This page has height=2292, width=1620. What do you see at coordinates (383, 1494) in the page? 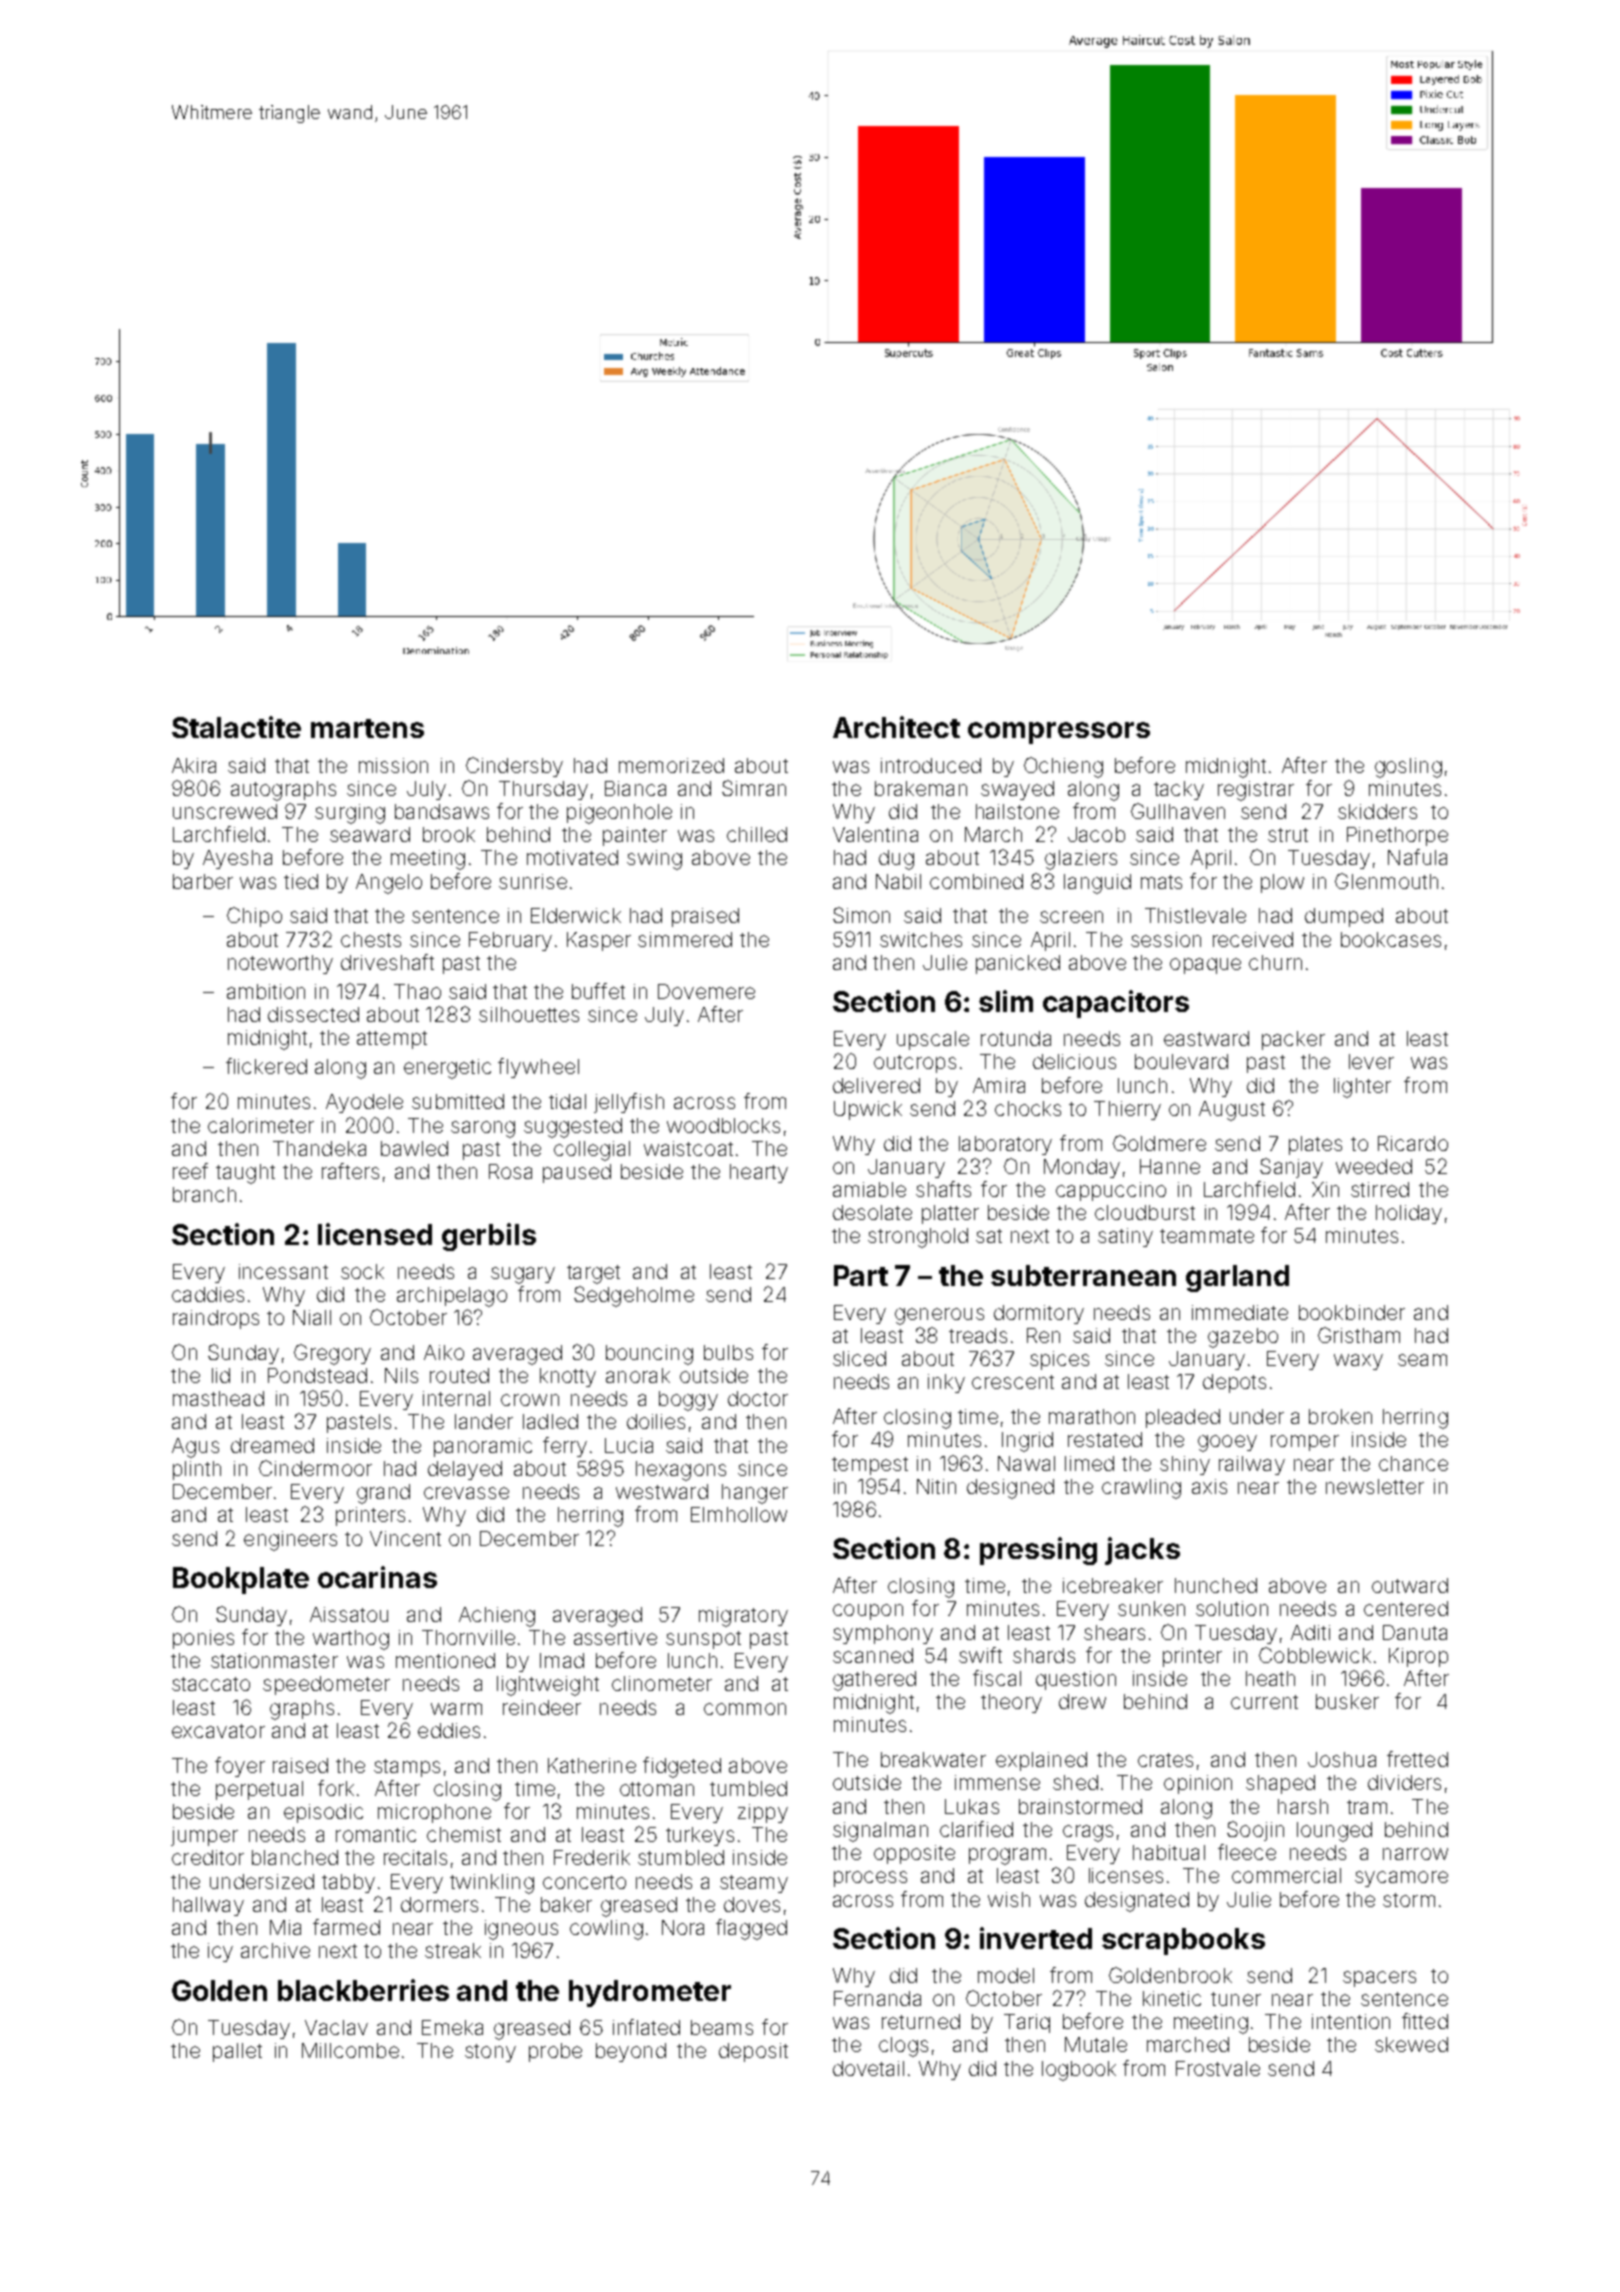
I see `grand` at bounding box center [383, 1494].
